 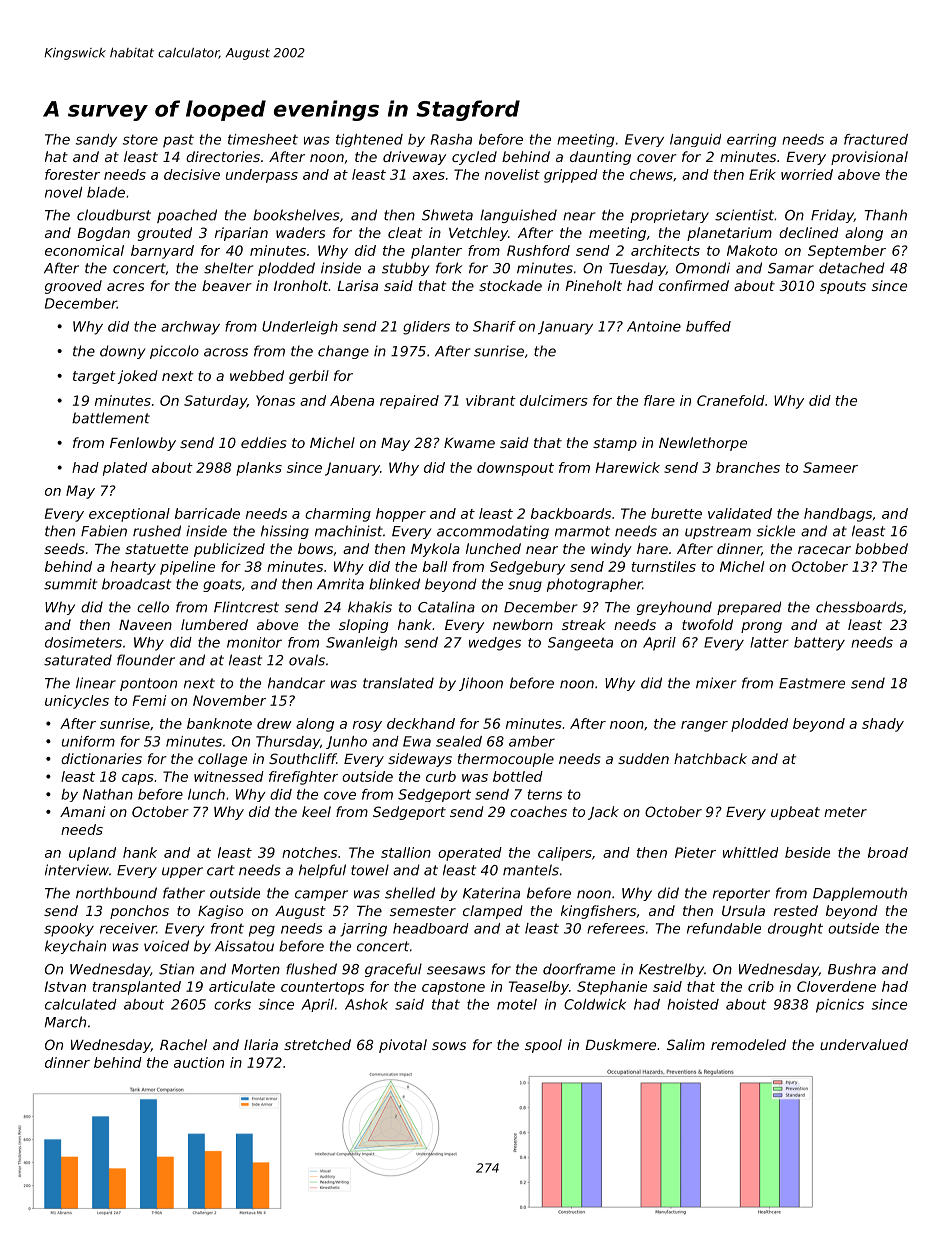 I want to click on Cranefold, so click(x=731, y=400).
